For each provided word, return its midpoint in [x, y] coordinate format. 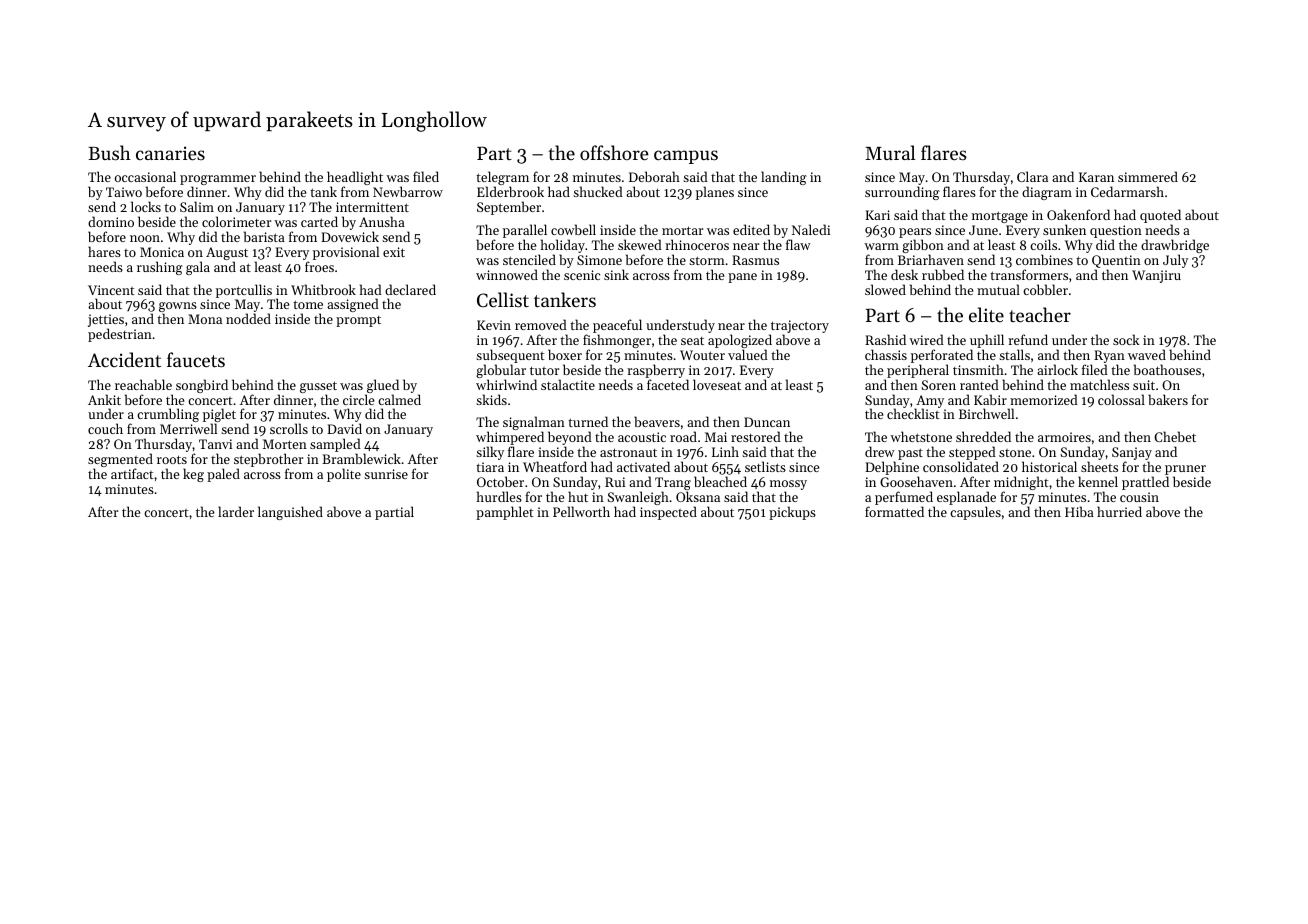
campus [686, 157]
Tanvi [215, 444]
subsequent [510, 356]
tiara [490, 467]
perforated [942, 356]
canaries [170, 153]
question [1116, 231]
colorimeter [236, 221]
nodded [248, 319]
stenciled [529, 259]
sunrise [386, 474]
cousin [1139, 497]
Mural [890, 152]
